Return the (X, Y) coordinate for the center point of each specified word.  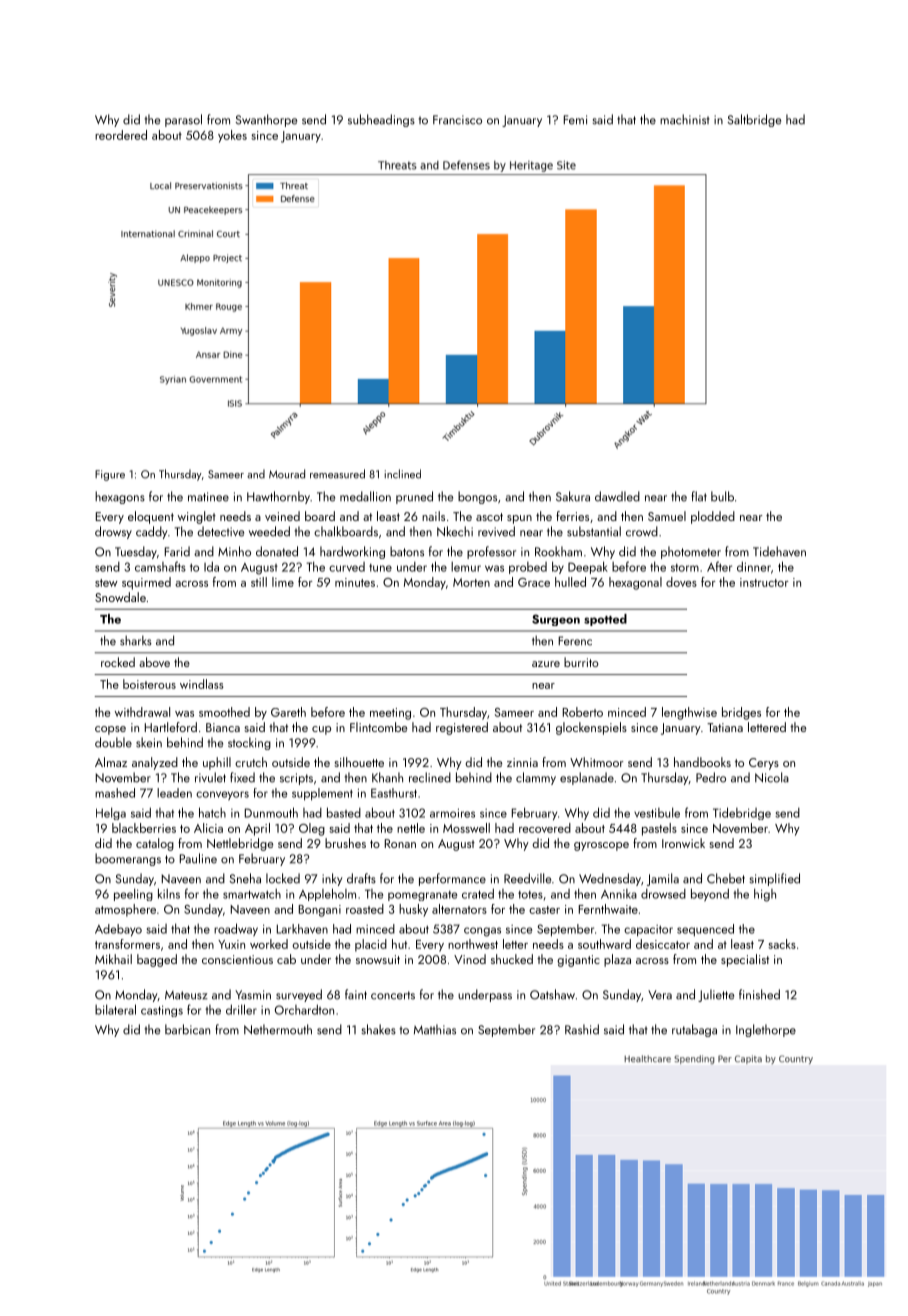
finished (759, 994)
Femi (575, 120)
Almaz (111, 762)
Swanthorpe (266, 120)
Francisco (457, 120)
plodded (713, 517)
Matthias (435, 1029)
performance (452, 879)
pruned (414, 497)
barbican (187, 1029)
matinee (208, 497)
